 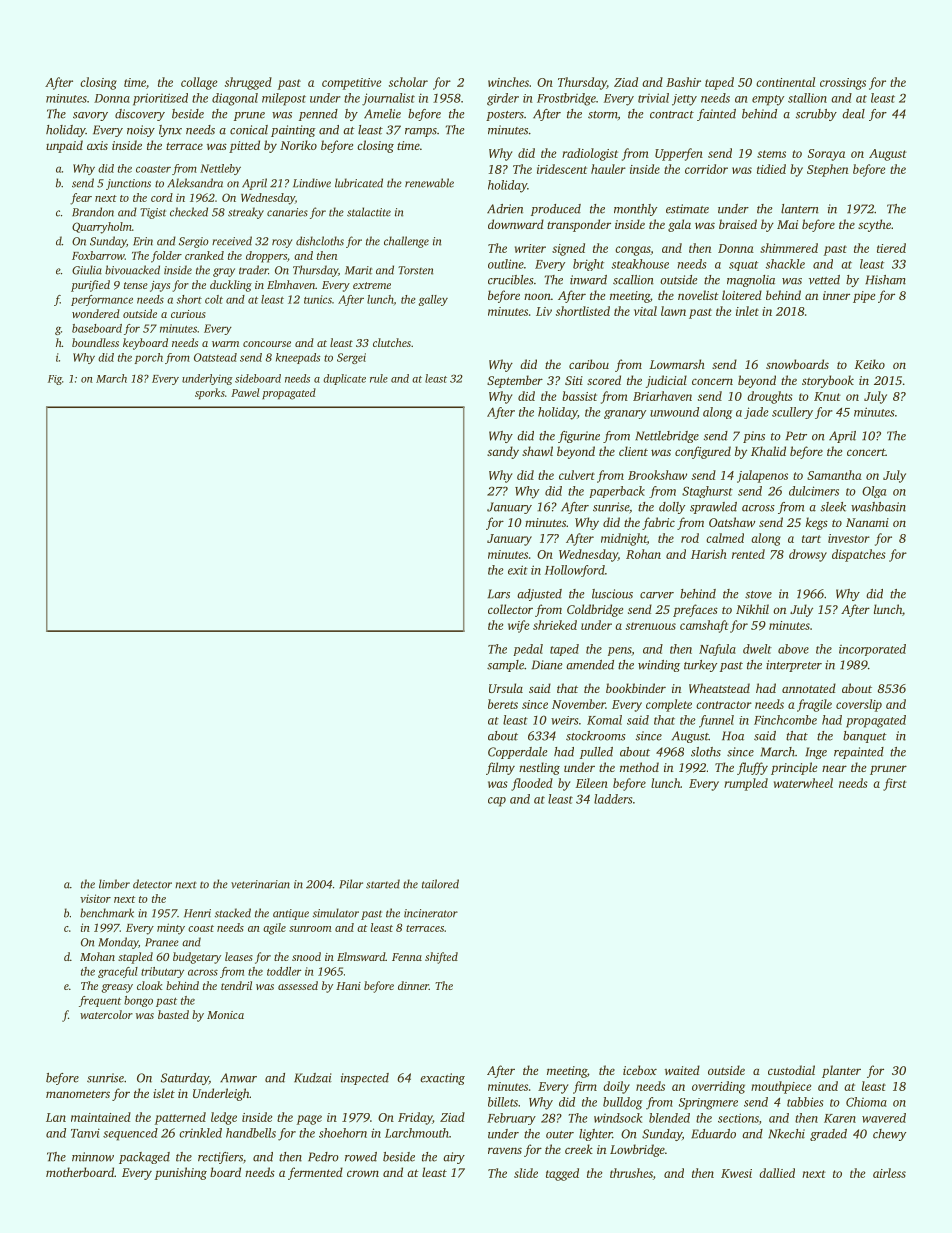 What do you see at coordinates (499, 594) in the screenshot?
I see `Lars` at bounding box center [499, 594].
